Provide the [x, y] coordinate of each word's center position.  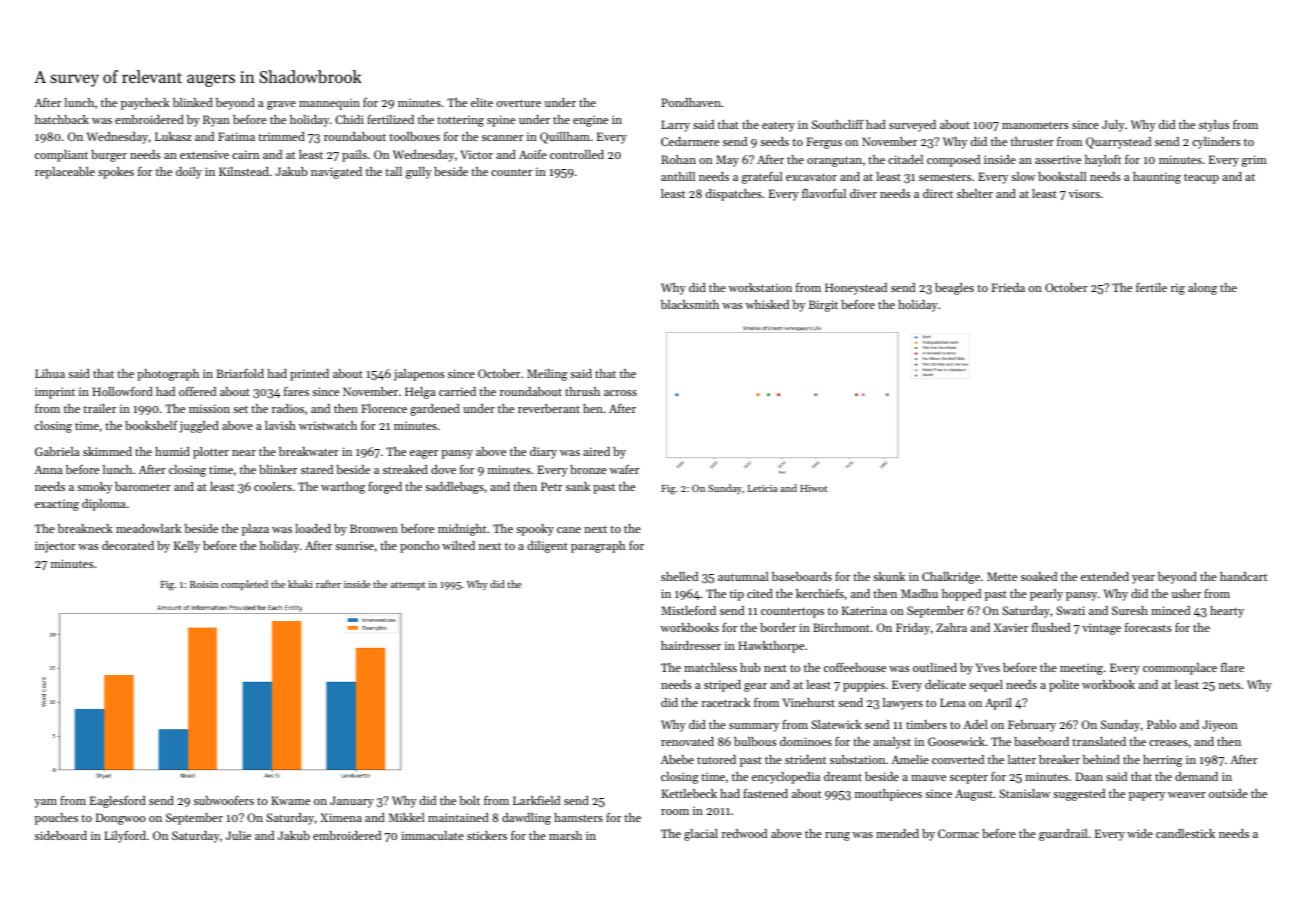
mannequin [329, 104]
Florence [384, 408]
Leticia [762, 488]
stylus [1214, 126]
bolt [469, 800]
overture [518, 103]
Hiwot [814, 488]
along [1202, 289]
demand [1196, 776]
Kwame [290, 800]
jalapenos [419, 375]
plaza [255, 530]
